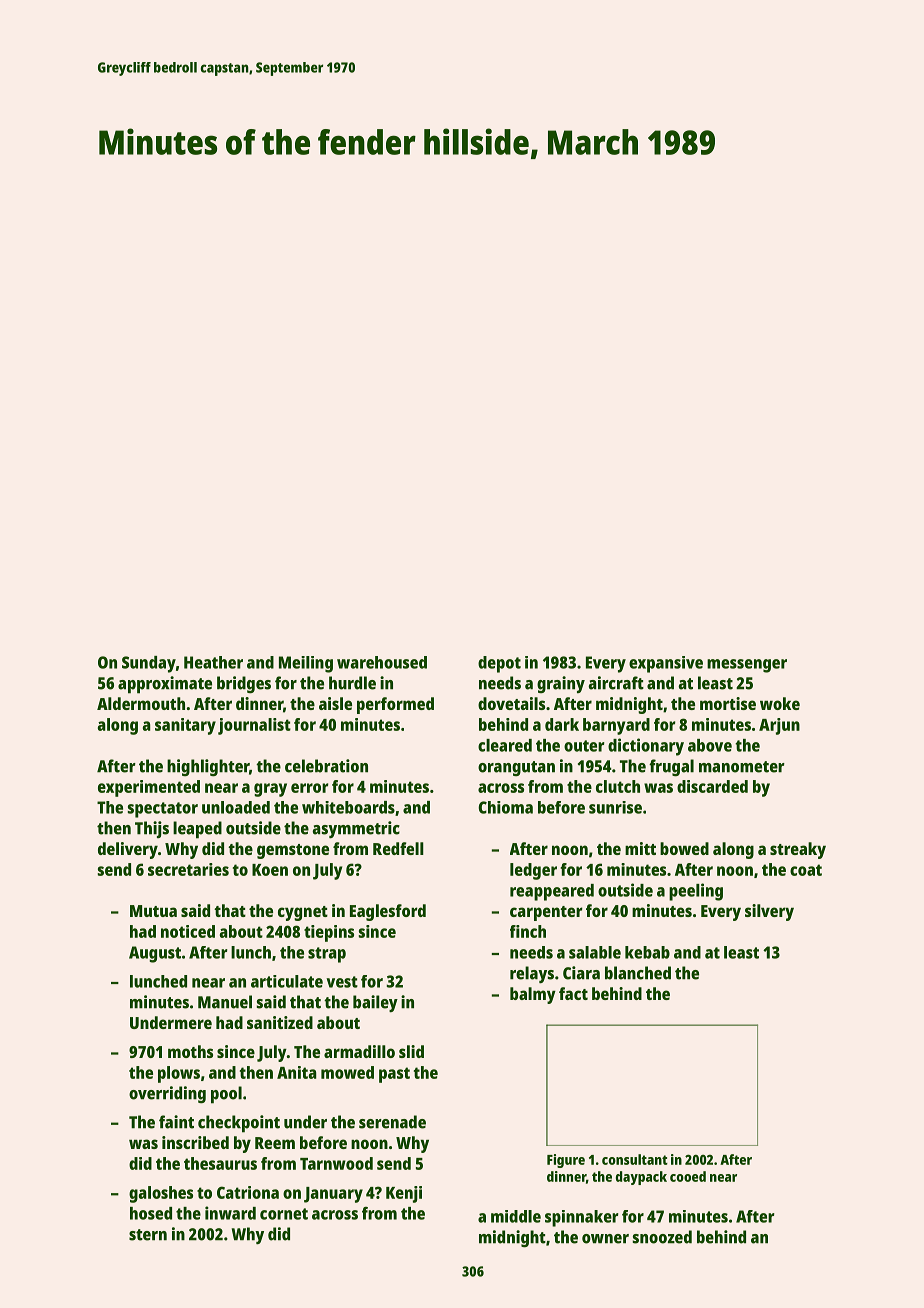 The image size is (924, 1308). What do you see at coordinates (225, 1002) in the document?
I see `Manuel` at bounding box center [225, 1002].
